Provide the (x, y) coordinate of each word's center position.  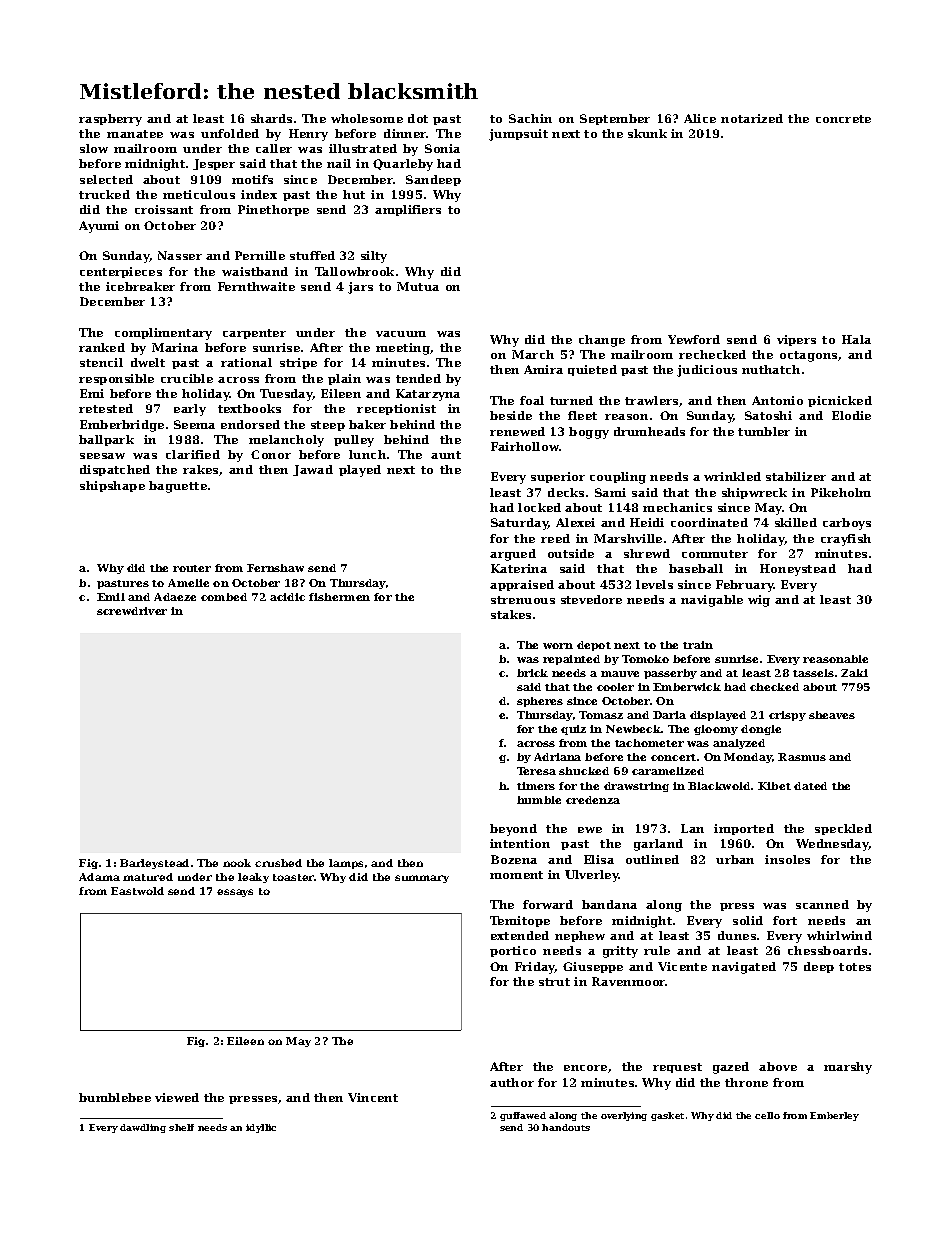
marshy (848, 1068)
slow (94, 148)
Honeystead (798, 570)
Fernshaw (275, 568)
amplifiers (408, 210)
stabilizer (796, 476)
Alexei (575, 522)
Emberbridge (122, 426)
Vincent (373, 1097)
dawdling (143, 1128)
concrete (843, 119)
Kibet (774, 786)
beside (511, 415)
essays (235, 893)
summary (422, 879)
